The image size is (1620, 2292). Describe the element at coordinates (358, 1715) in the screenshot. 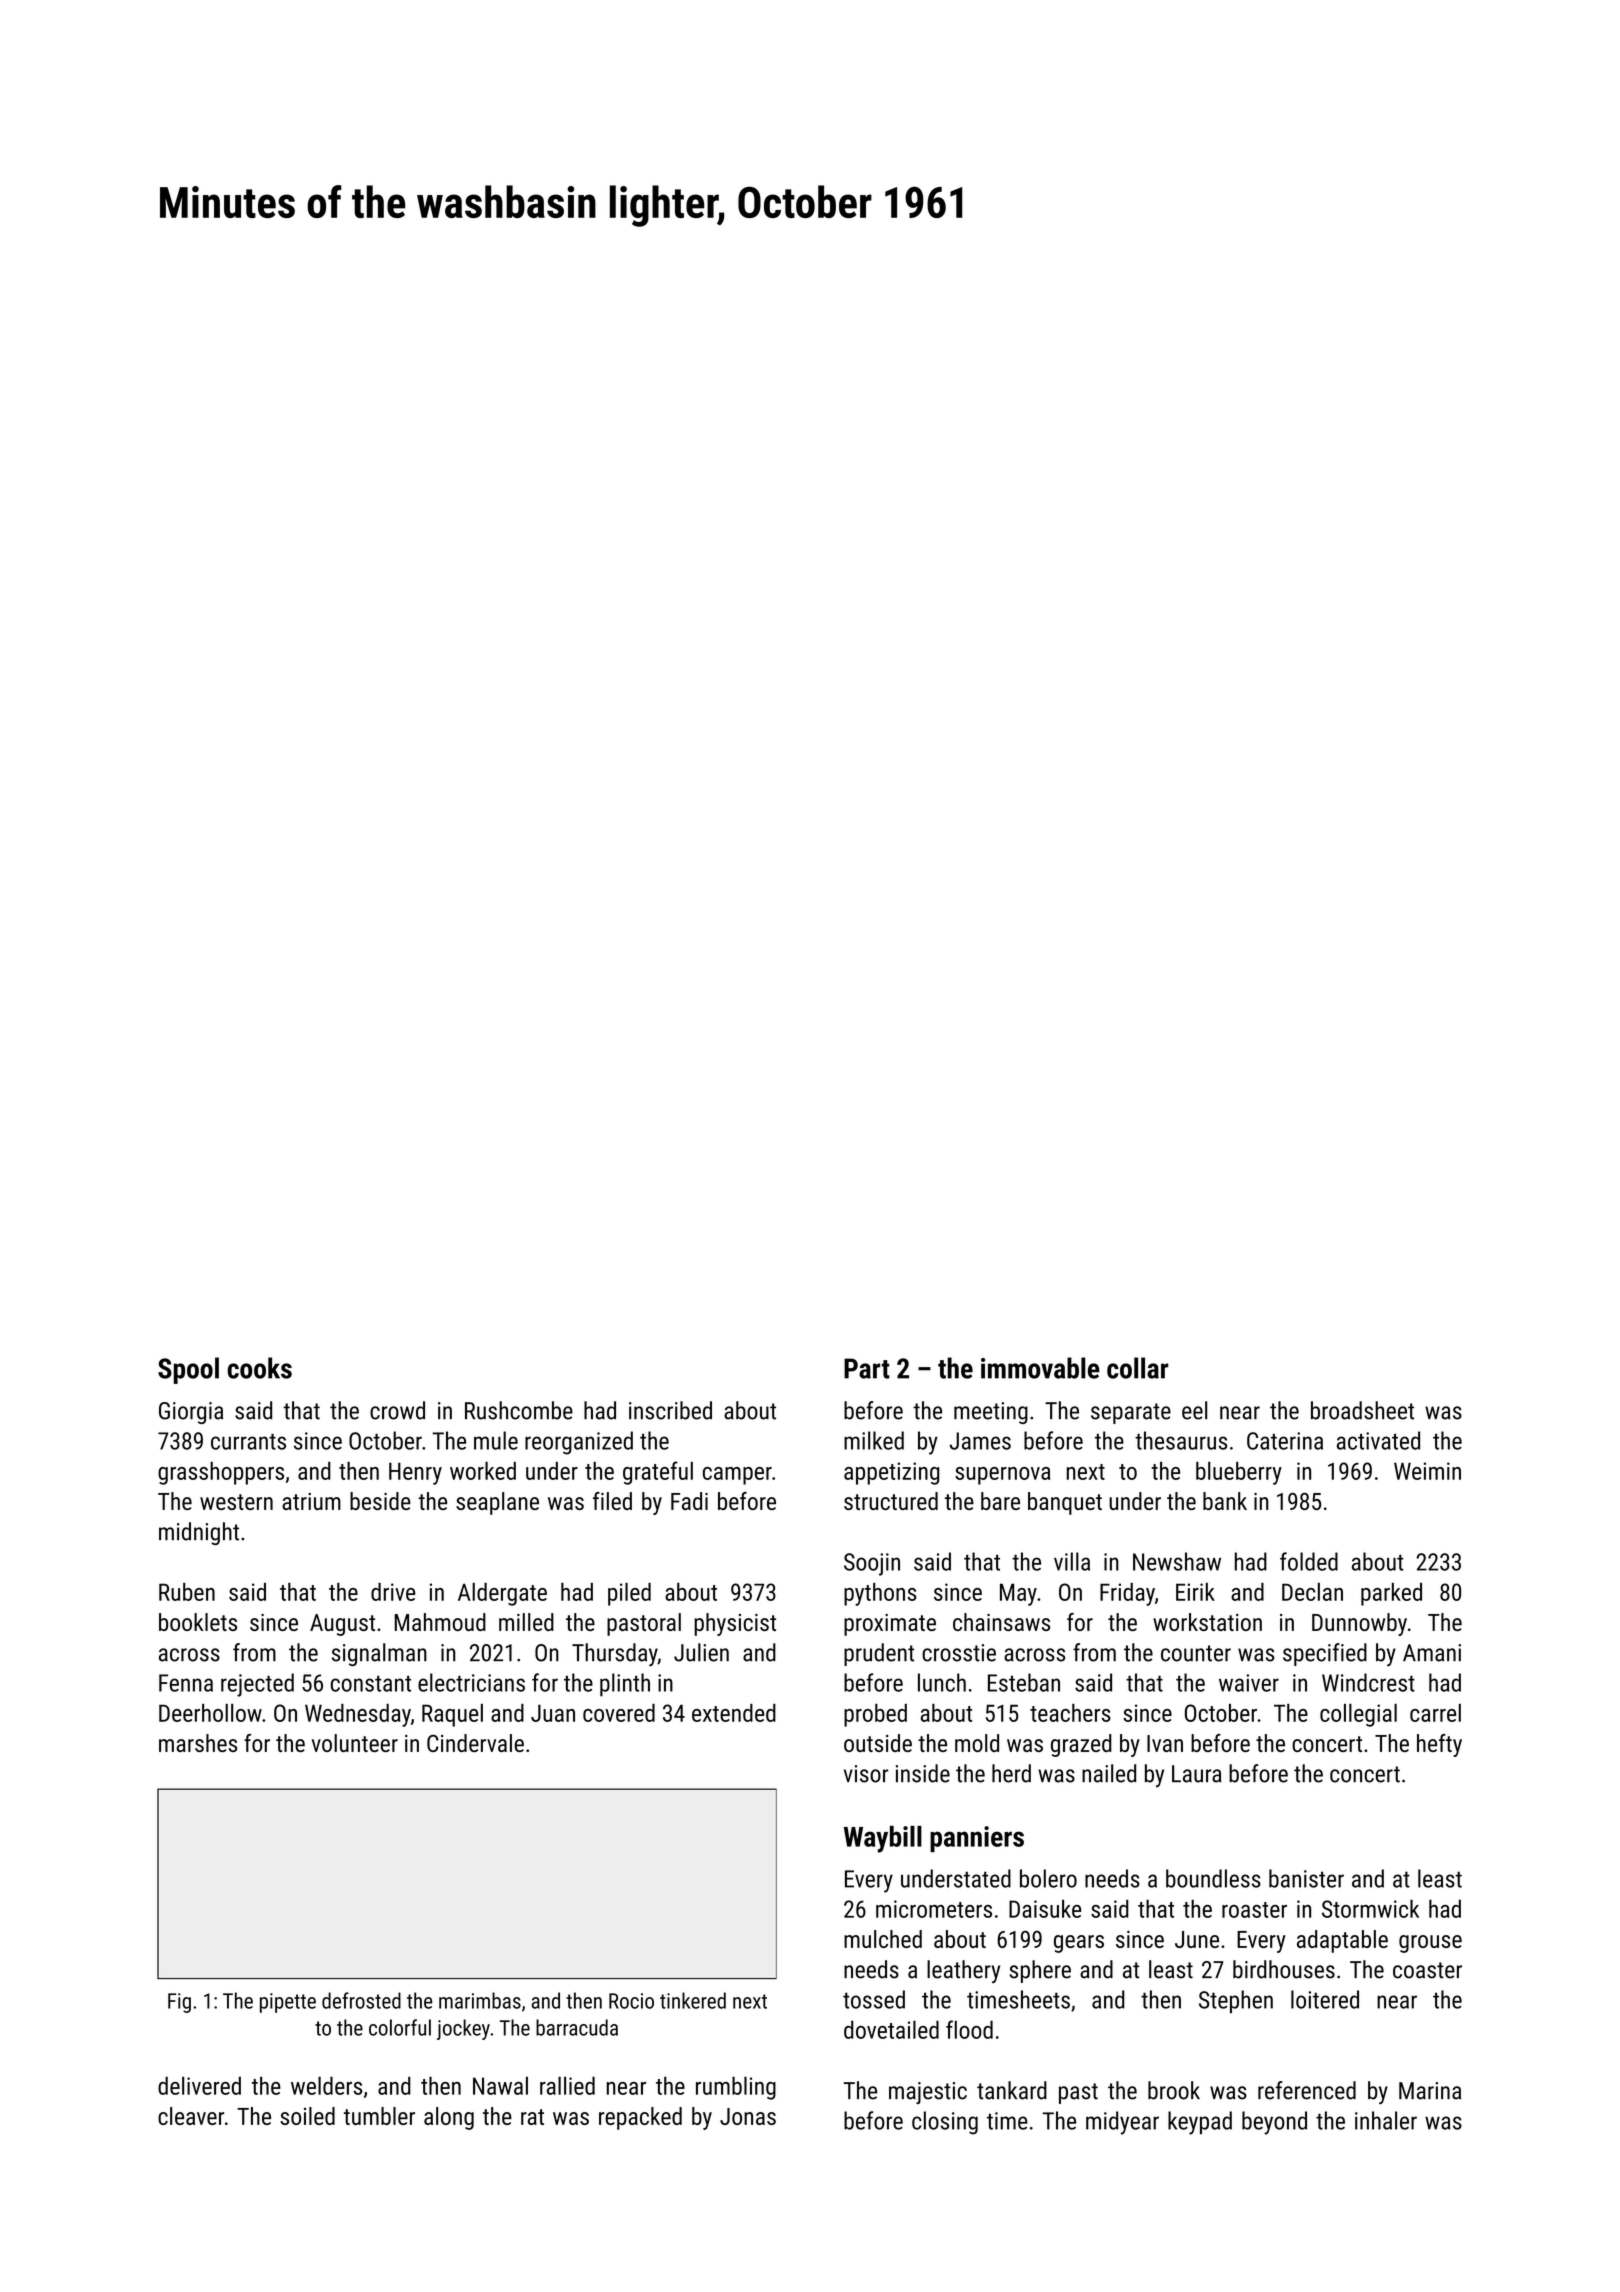

I see `Wednesday` at that location.
